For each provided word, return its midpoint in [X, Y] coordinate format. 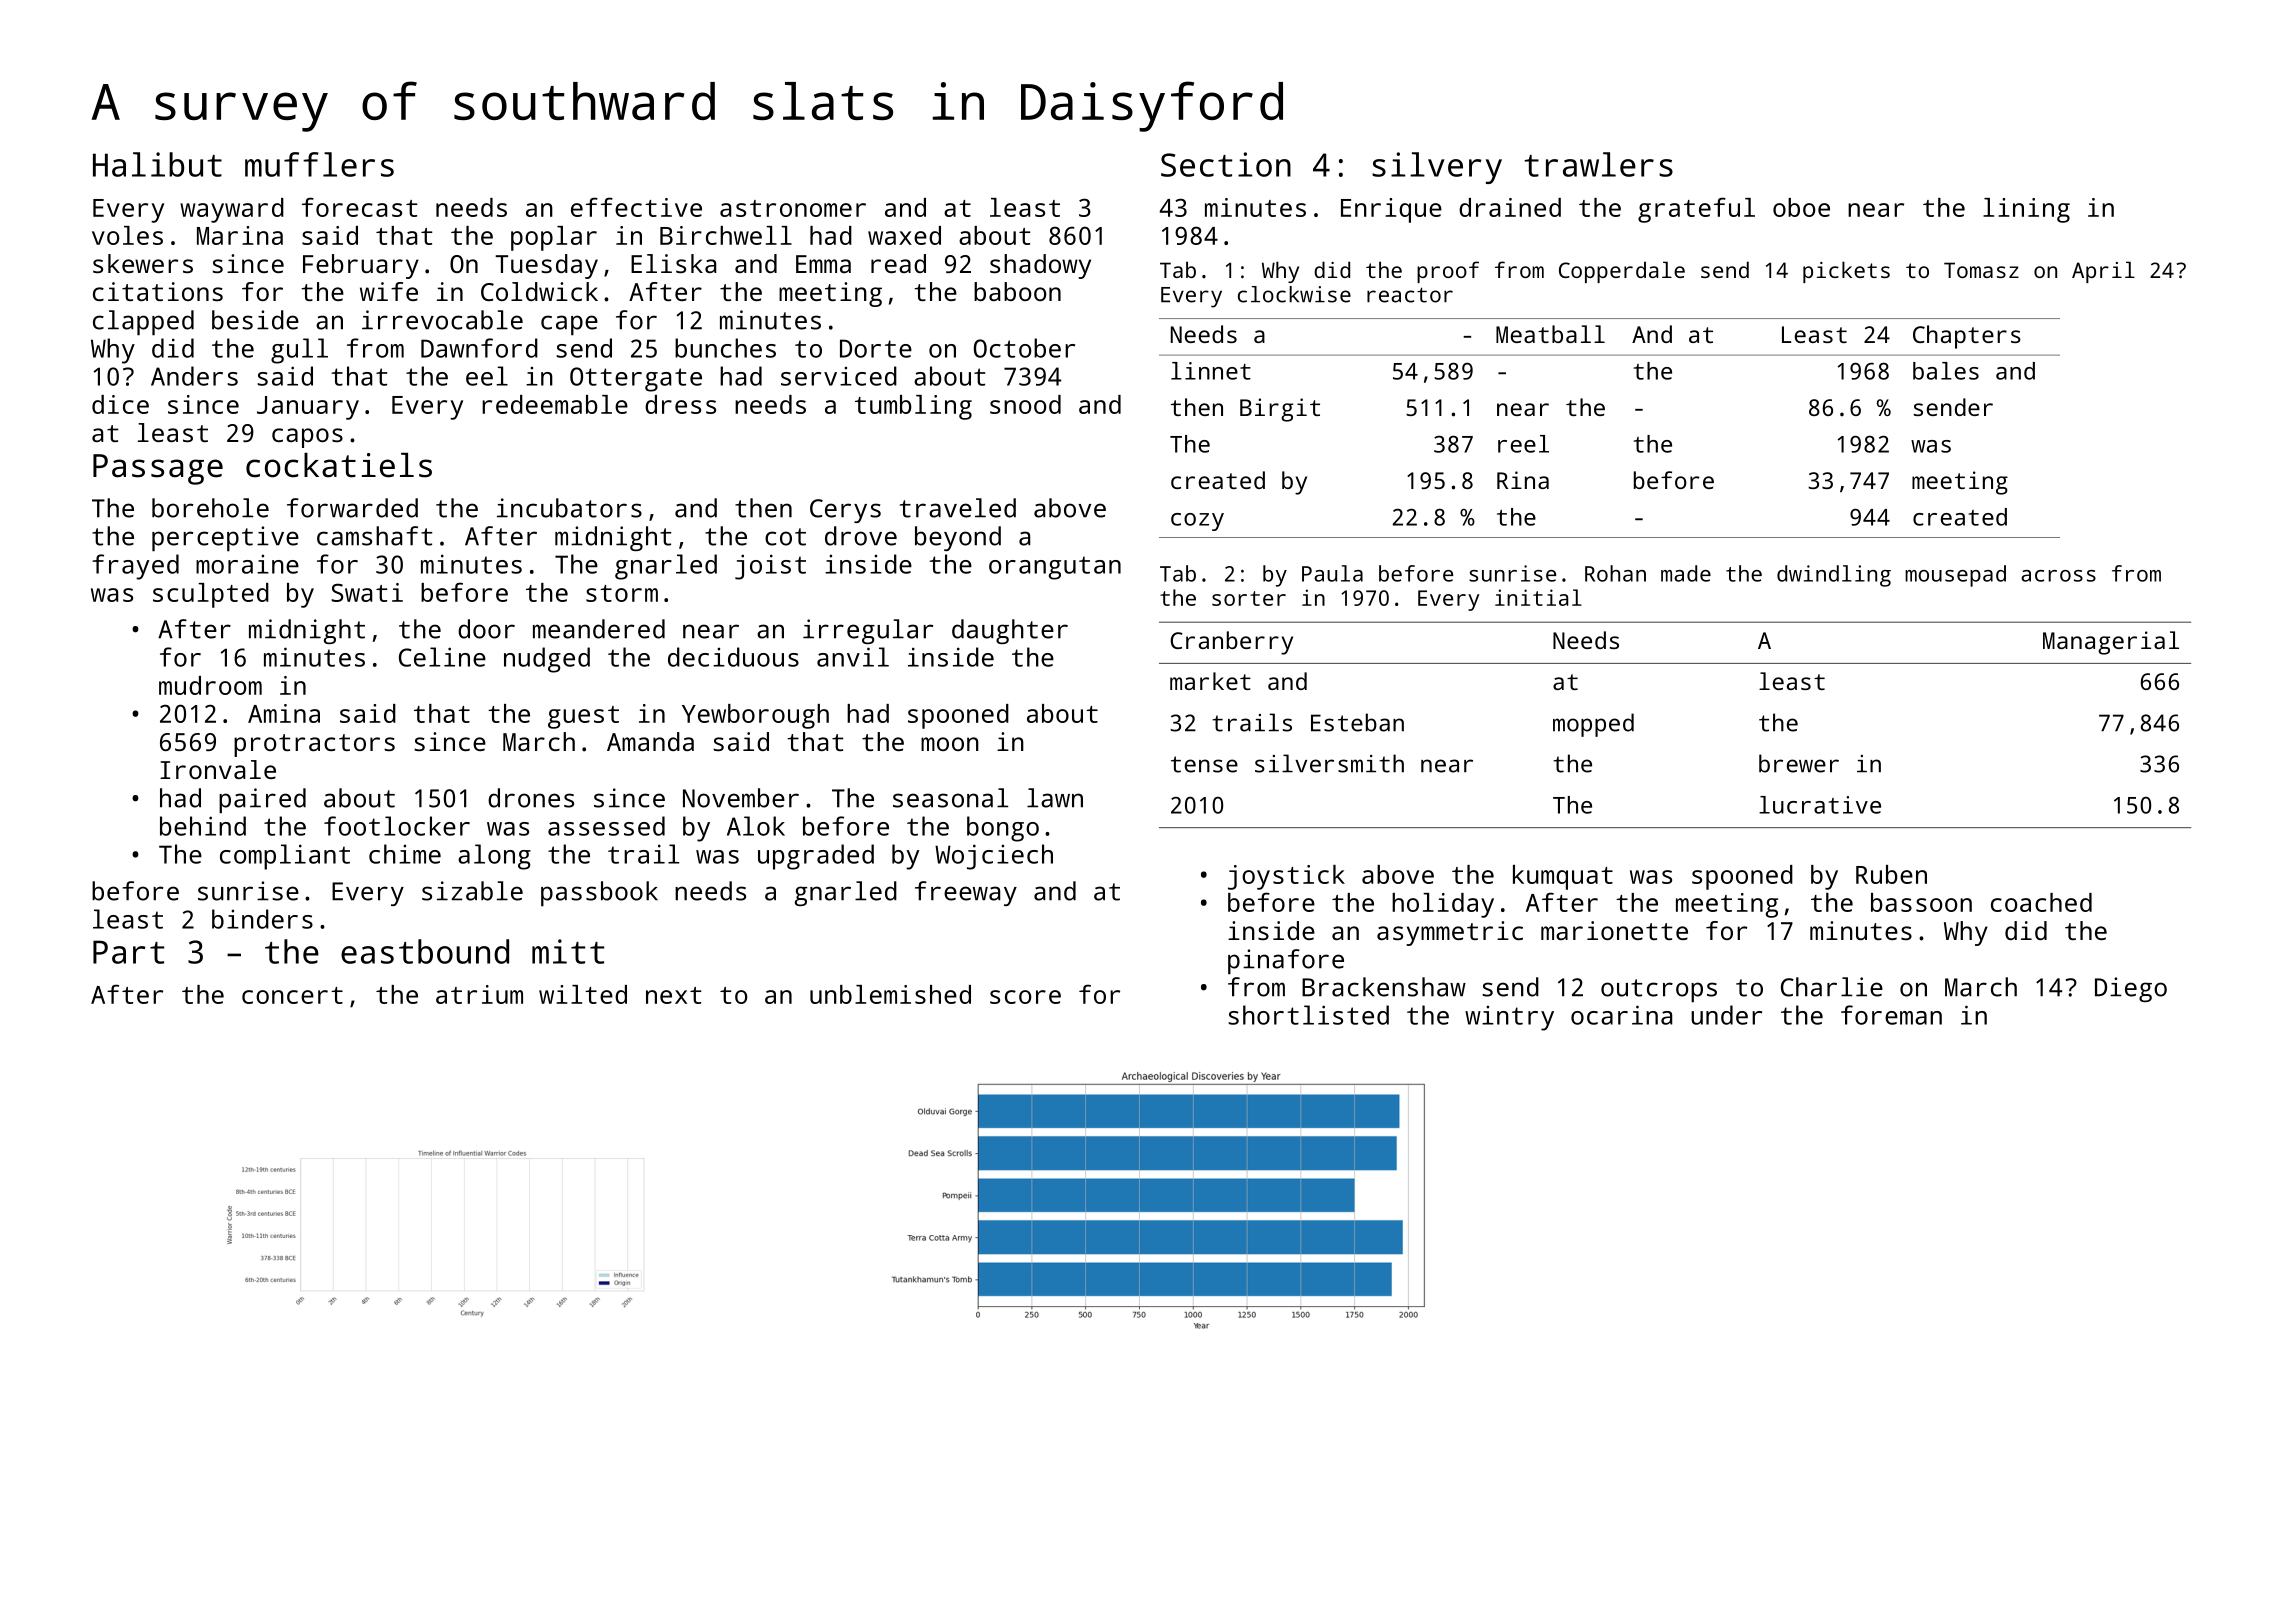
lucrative [1820, 805]
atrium [479, 994]
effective [636, 207]
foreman [1891, 1015]
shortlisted [1308, 1015]
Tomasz [1981, 270]
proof [1448, 272]
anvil [853, 657]
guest [583, 717]
